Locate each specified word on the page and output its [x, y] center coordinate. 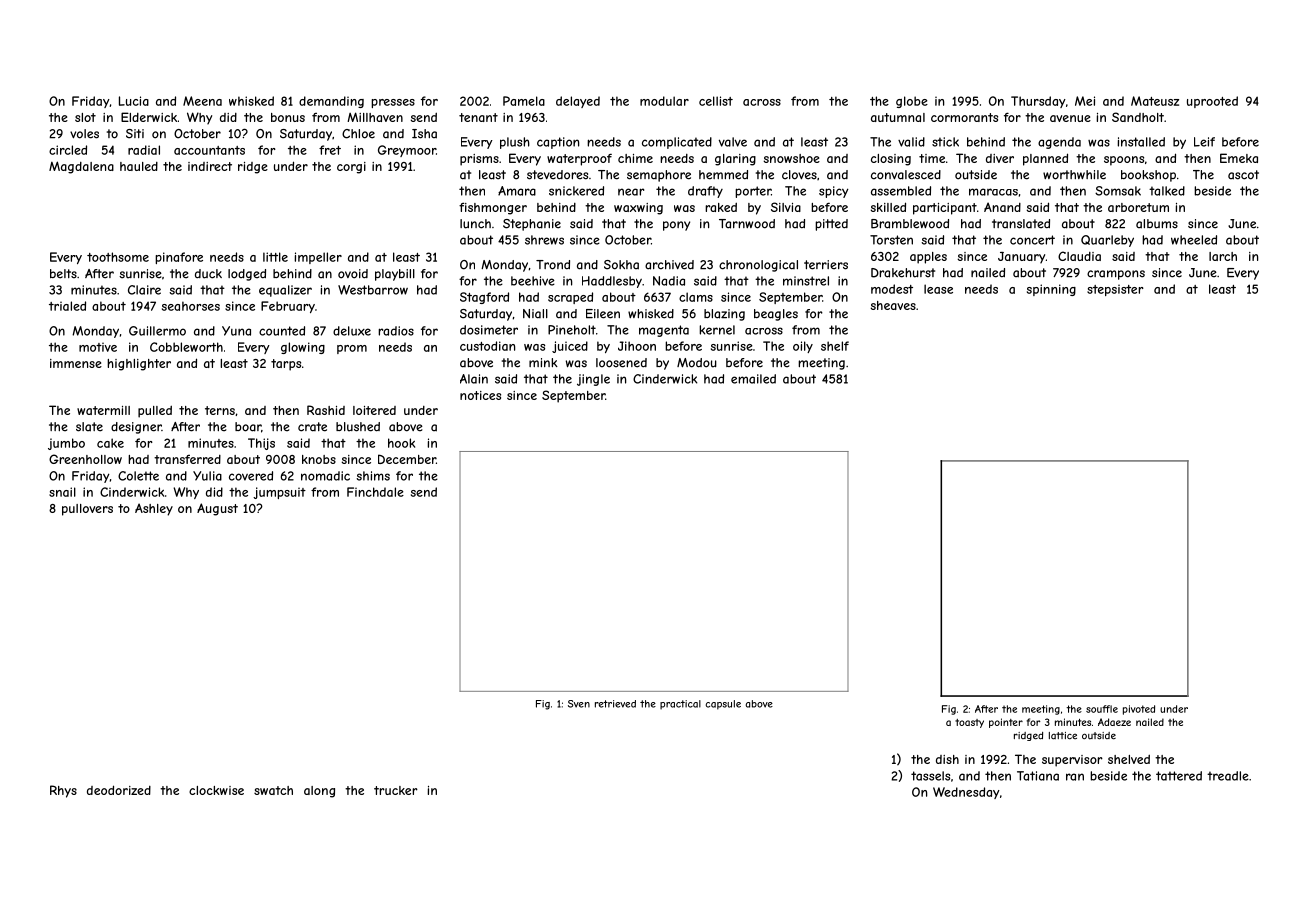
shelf [835, 346]
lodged [247, 275]
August [217, 509]
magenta [664, 331]
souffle [1102, 709]
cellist [716, 101]
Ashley [154, 509]
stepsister [1115, 290]
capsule [723, 705]
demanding [331, 102]
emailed [753, 379]
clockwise [216, 790]
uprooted [1212, 102]
